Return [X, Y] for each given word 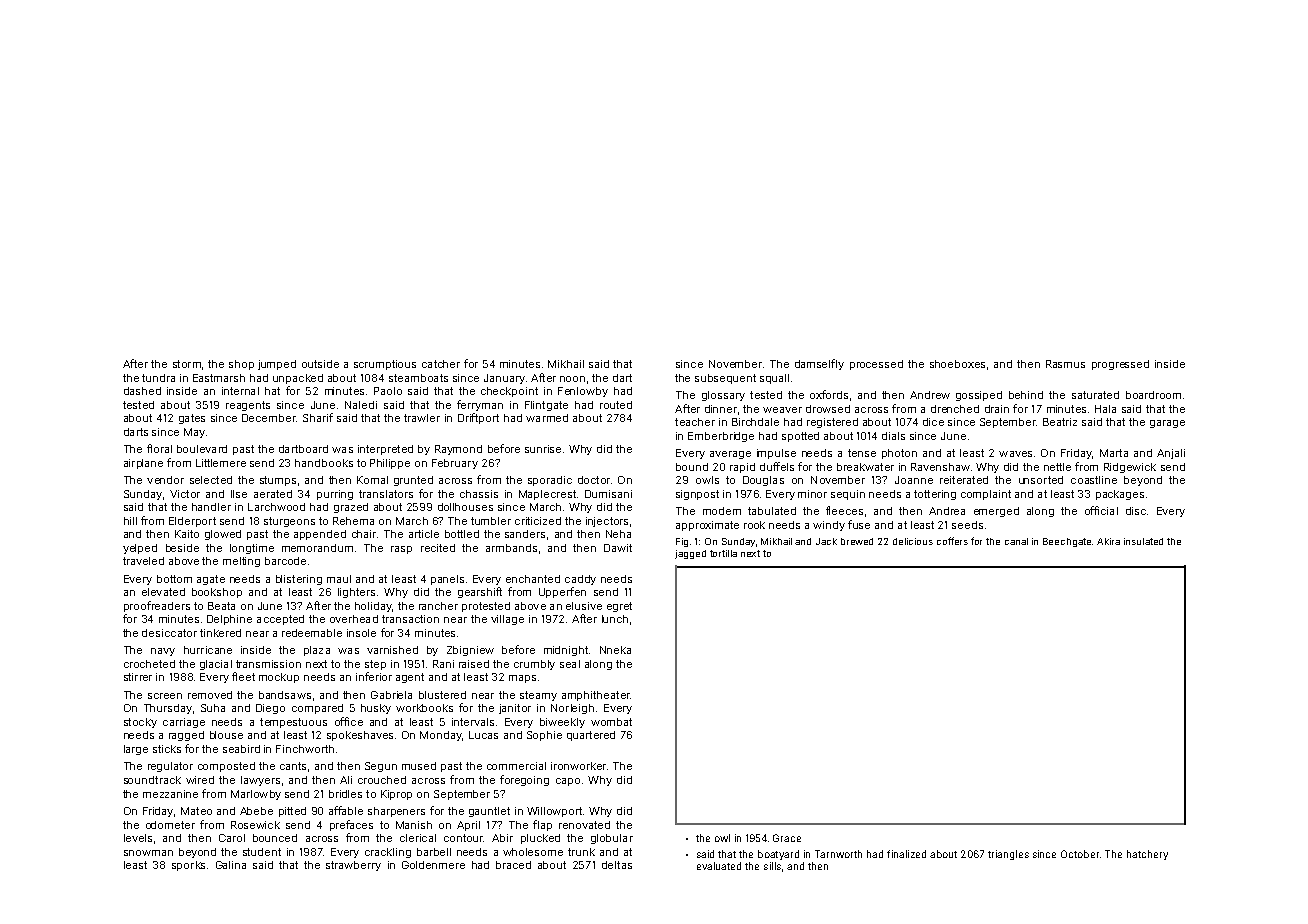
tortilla [723, 553]
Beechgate [1067, 542]
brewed [857, 541]
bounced [275, 838]
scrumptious [385, 365]
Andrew [930, 395]
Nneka [615, 650]
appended [320, 535]
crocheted [149, 664]
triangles [1008, 855]
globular [612, 839]
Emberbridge [721, 437]
